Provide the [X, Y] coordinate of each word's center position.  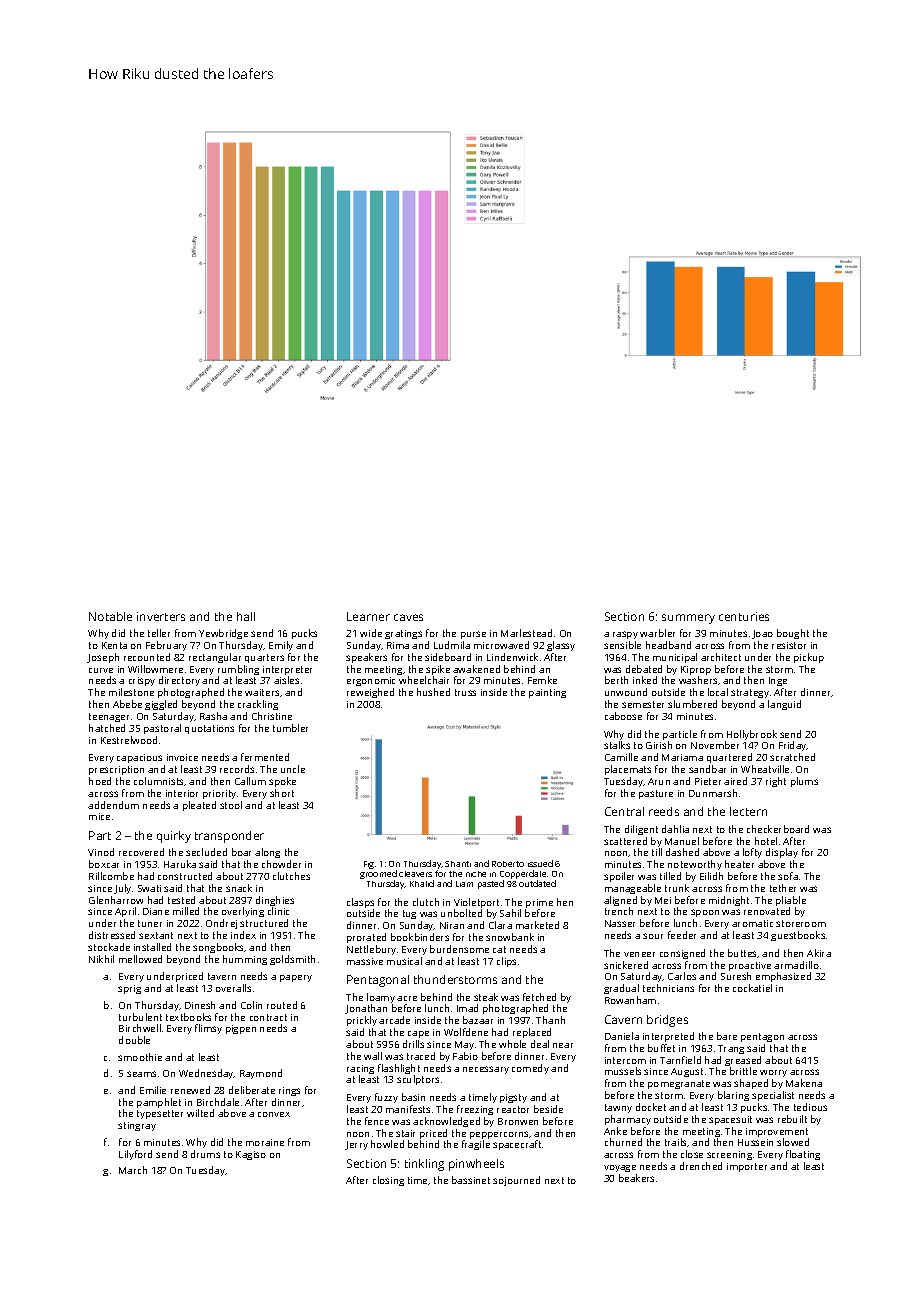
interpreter [287, 670]
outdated [537, 884]
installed [152, 947]
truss [465, 692]
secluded [206, 852]
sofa [788, 876]
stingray [137, 1126]
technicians [668, 988]
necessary [486, 1070]
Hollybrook [752, 735]
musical [404, 961]
